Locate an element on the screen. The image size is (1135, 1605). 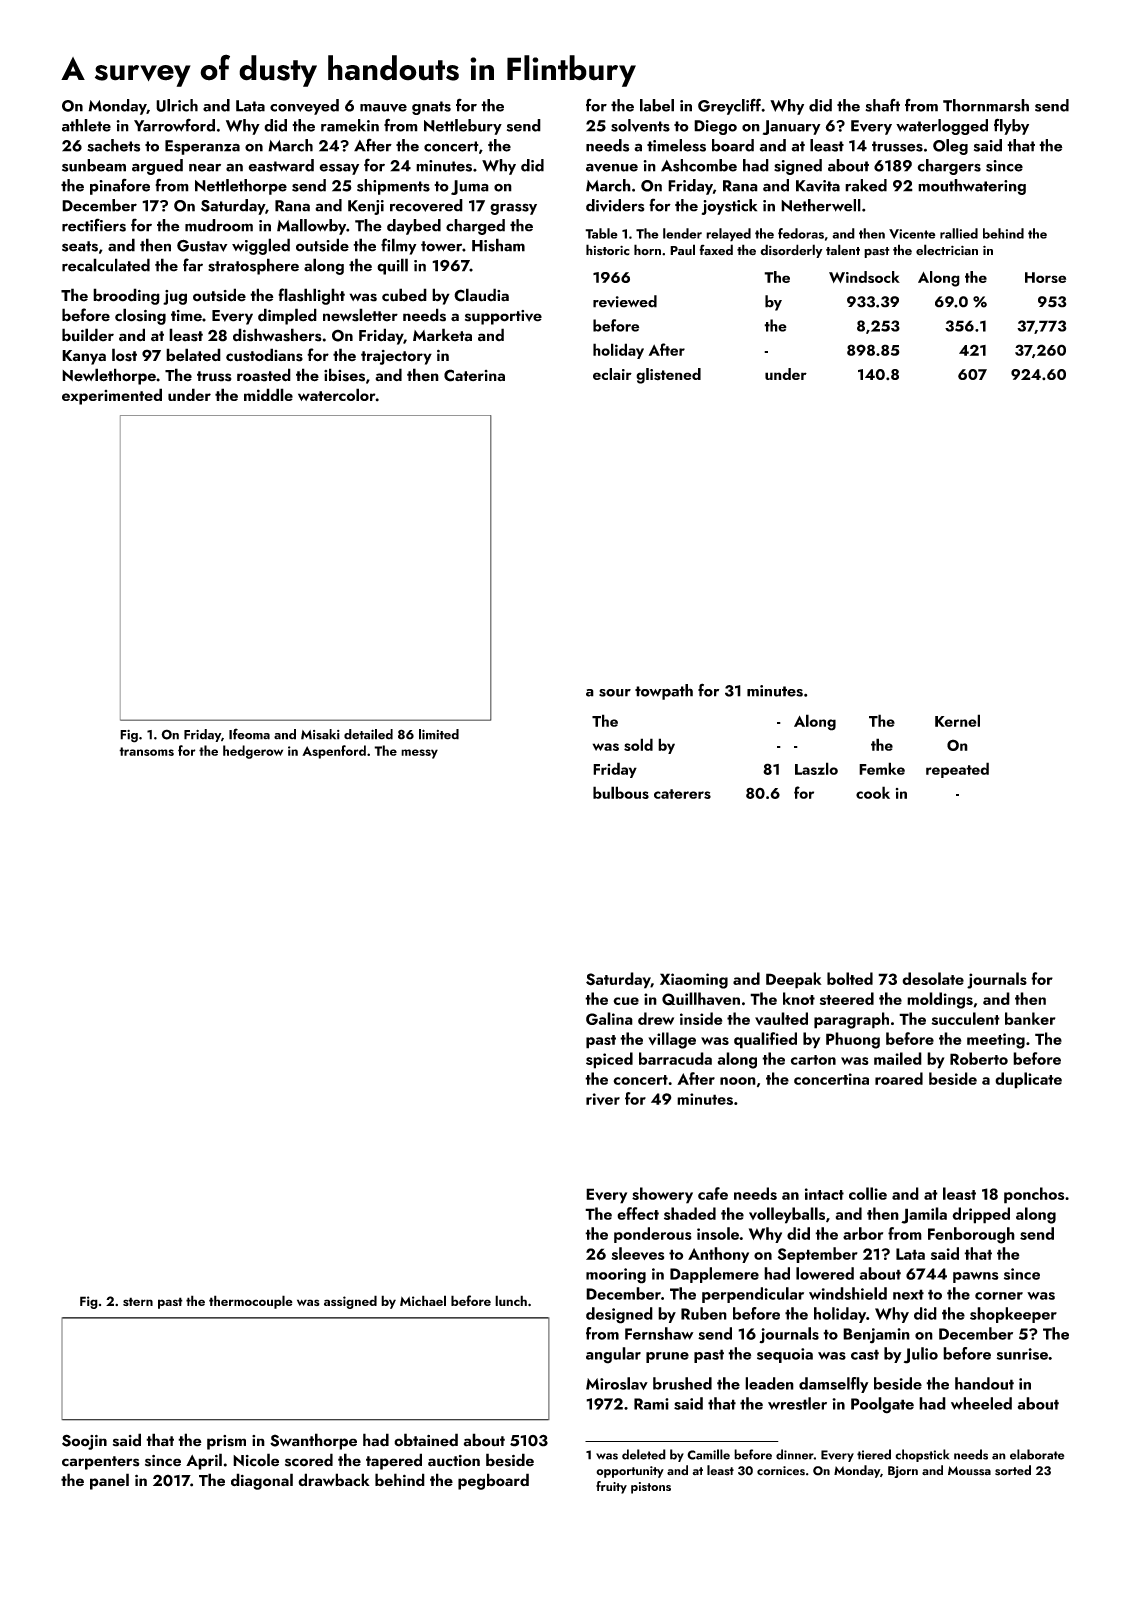
towpath is located at coordinates (664, 692).
